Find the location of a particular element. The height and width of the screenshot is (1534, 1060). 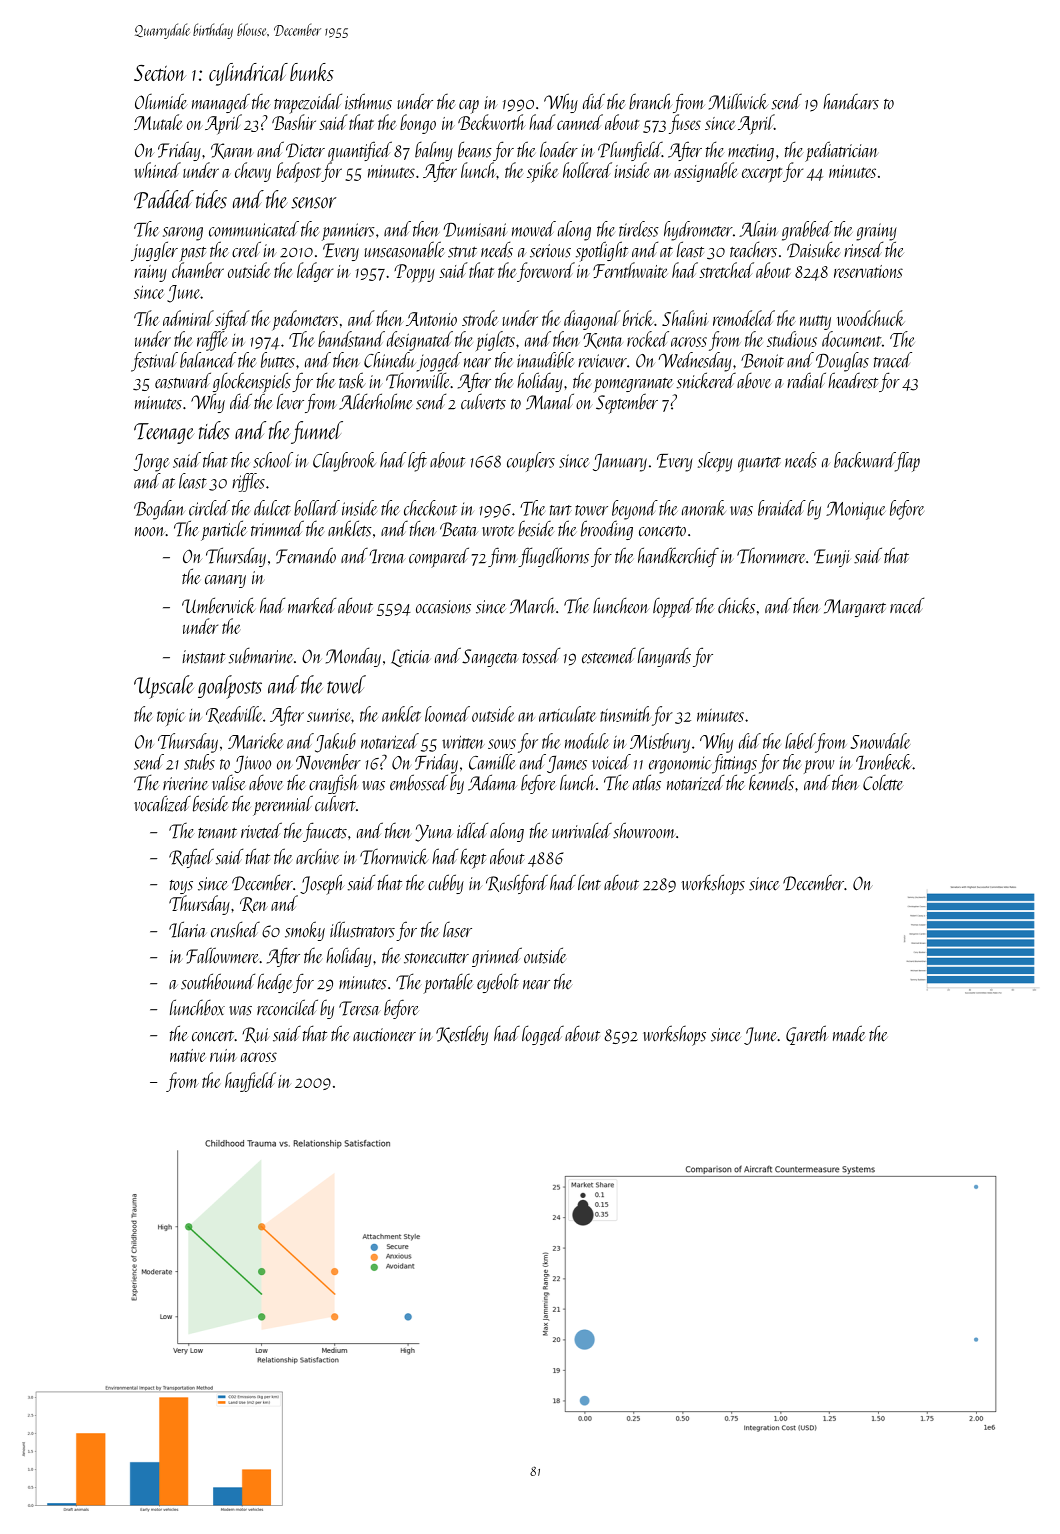

branch is located at coordinates (650, 101).
